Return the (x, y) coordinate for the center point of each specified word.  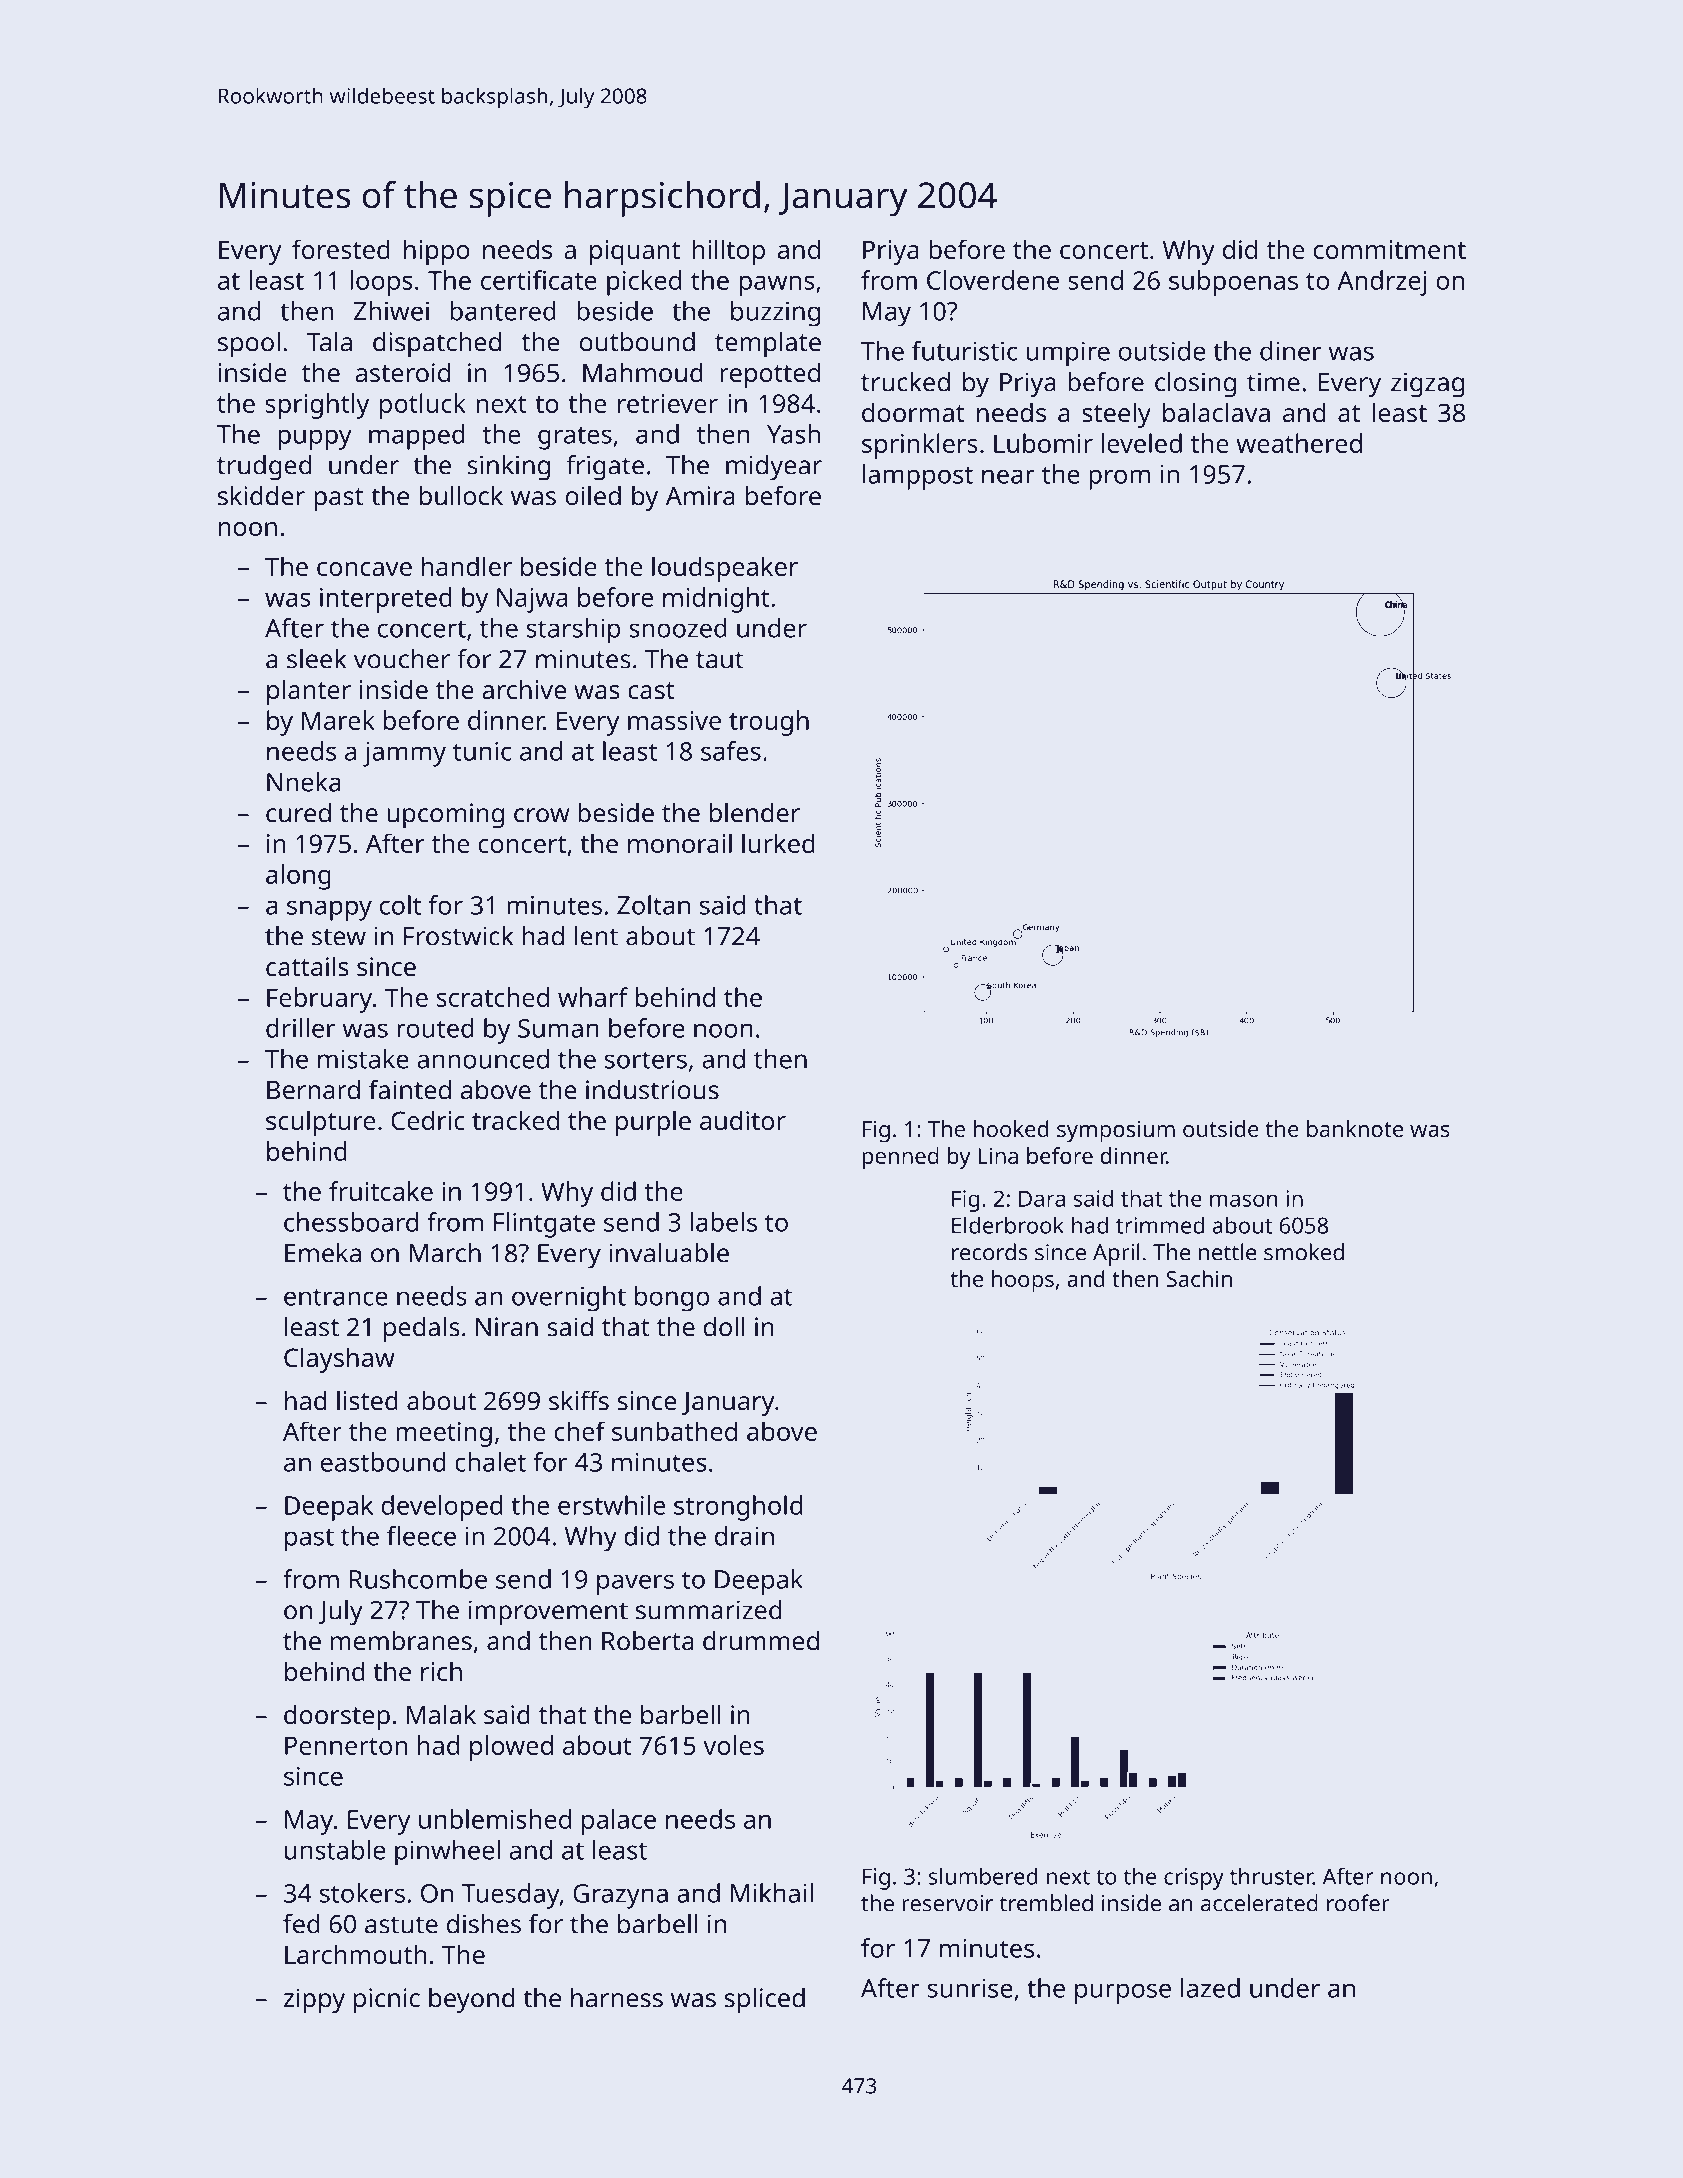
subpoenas (1233, 283)
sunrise (970, 1988)
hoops (1023, 1281)
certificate (539, 280)
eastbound (383, 1462)
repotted (770, 375)
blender (755, 813)
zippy (314, 2000)
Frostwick (458, 936)
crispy (1194, 1879)
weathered (1299, 443)
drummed (761, 1641)
